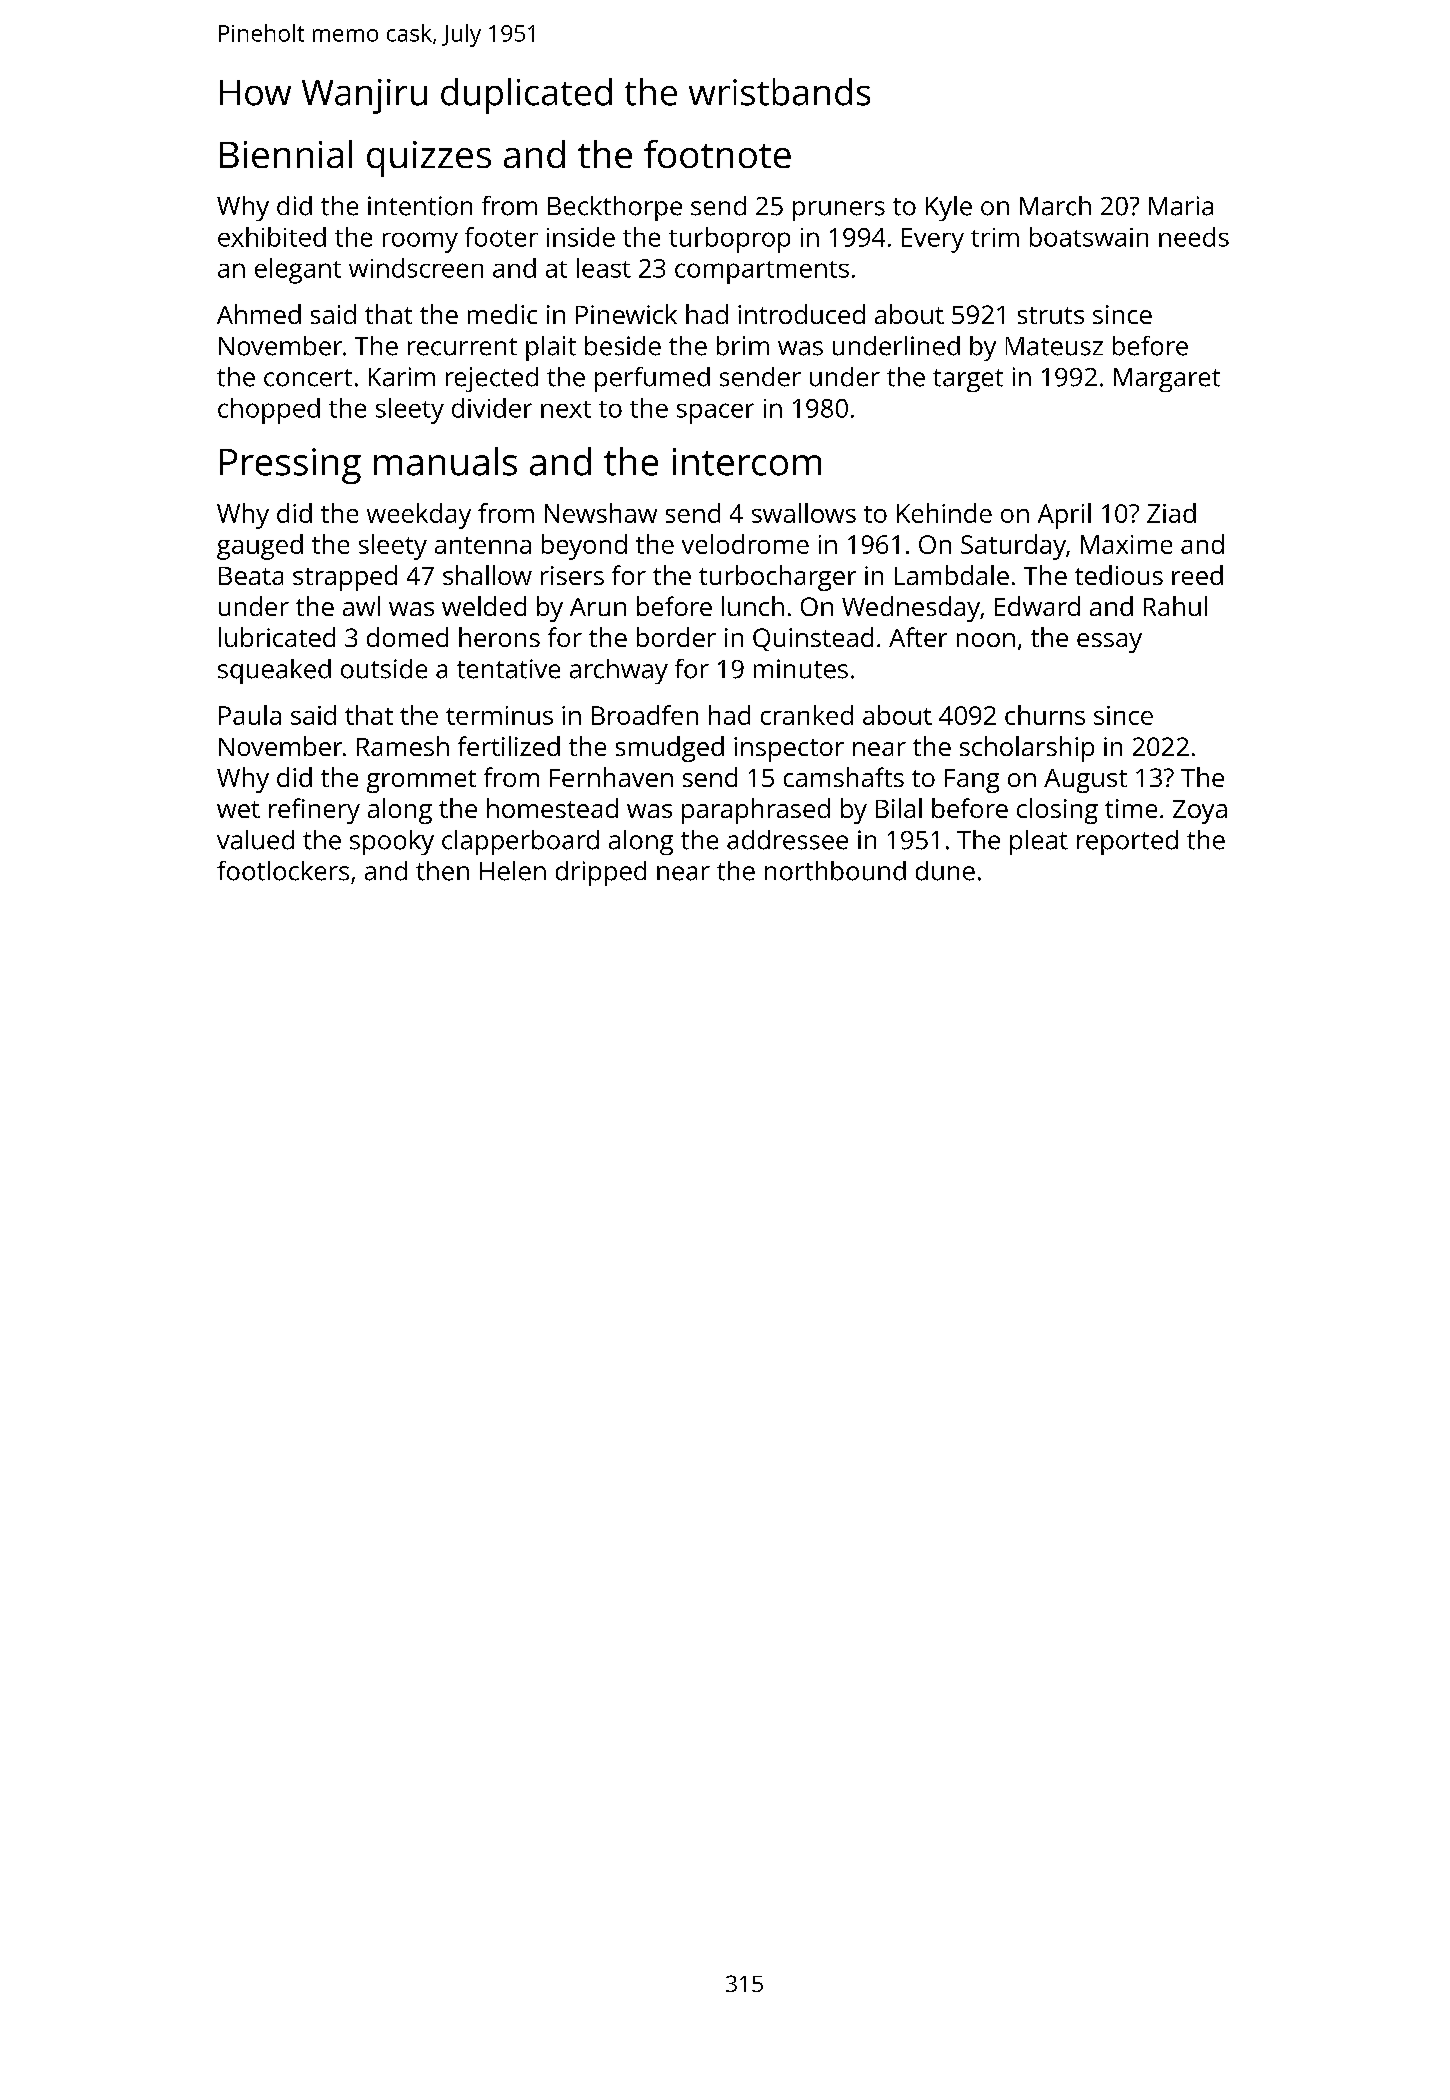  What do you see at coordinates (615, 208) in the document?
I see `Beckthorpe` at bounding box center [615, 208].
